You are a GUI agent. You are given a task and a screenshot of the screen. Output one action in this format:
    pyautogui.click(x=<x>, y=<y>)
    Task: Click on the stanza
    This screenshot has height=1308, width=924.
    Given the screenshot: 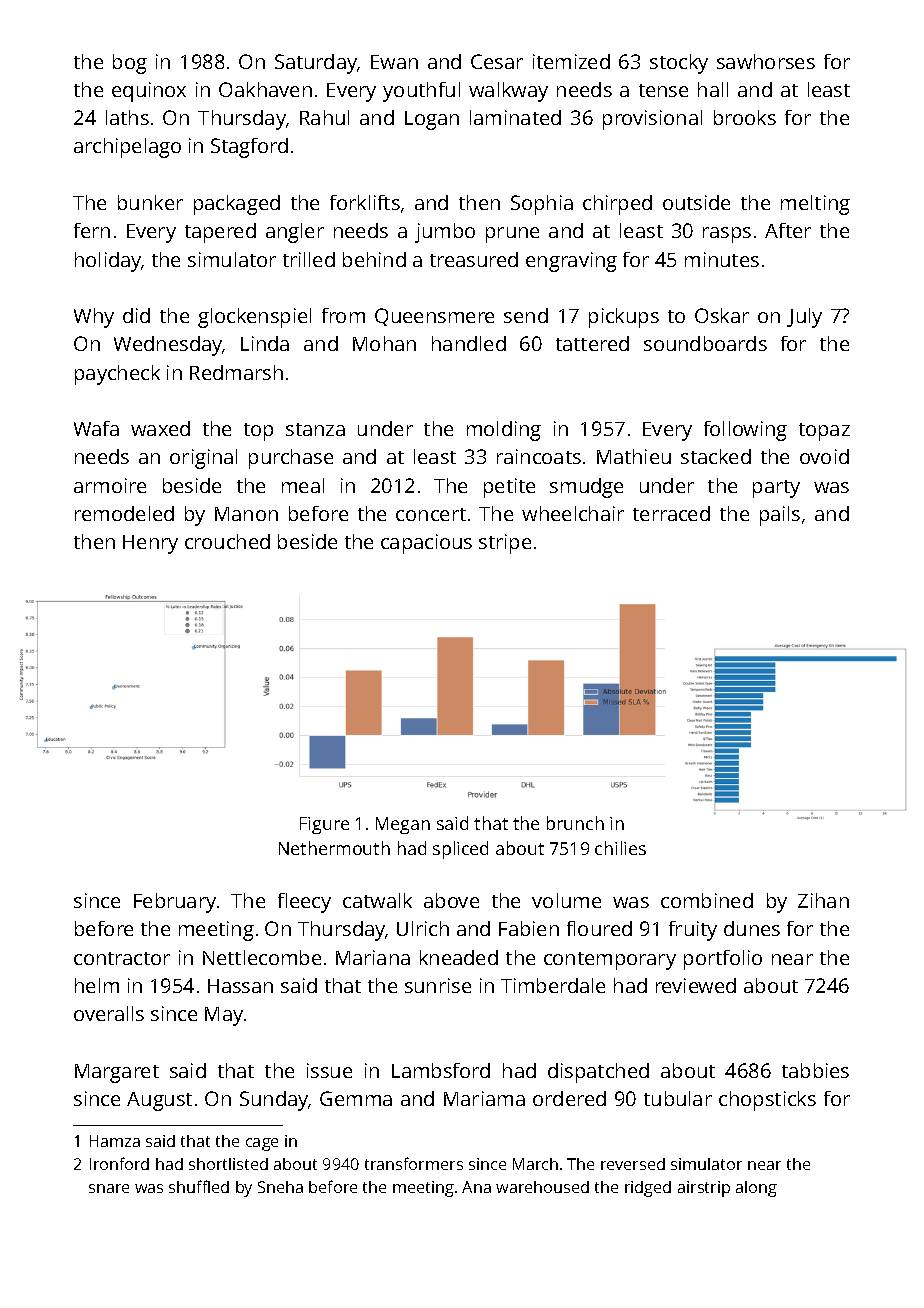 What is the action you would take?
    pyautogui.click(x=315, y=429)
